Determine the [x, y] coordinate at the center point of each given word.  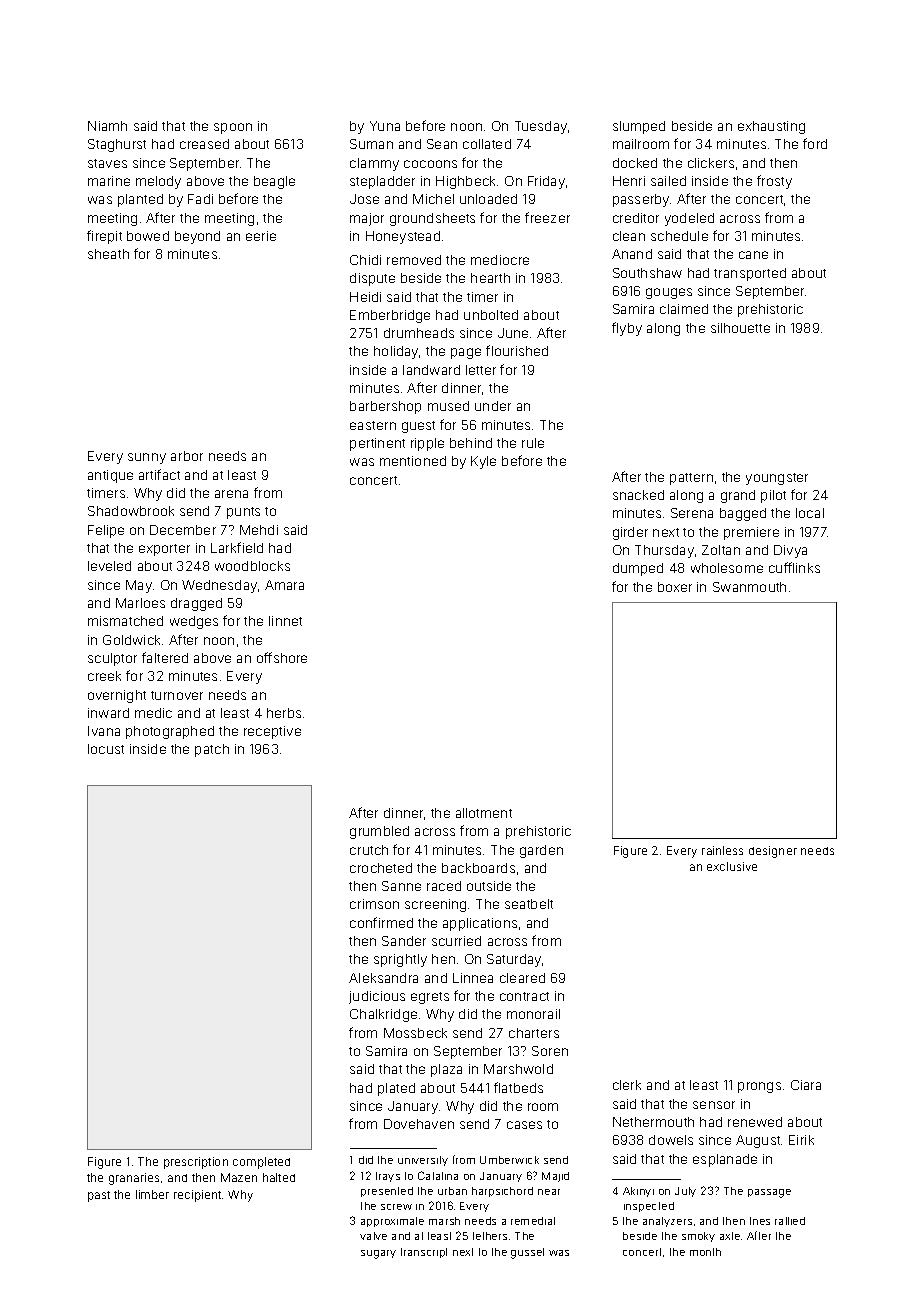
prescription [196, 1163]
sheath [108, 254]
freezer [547, 217]
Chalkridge [383, 1015]
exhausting [771, 127]
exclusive [732, 866]
